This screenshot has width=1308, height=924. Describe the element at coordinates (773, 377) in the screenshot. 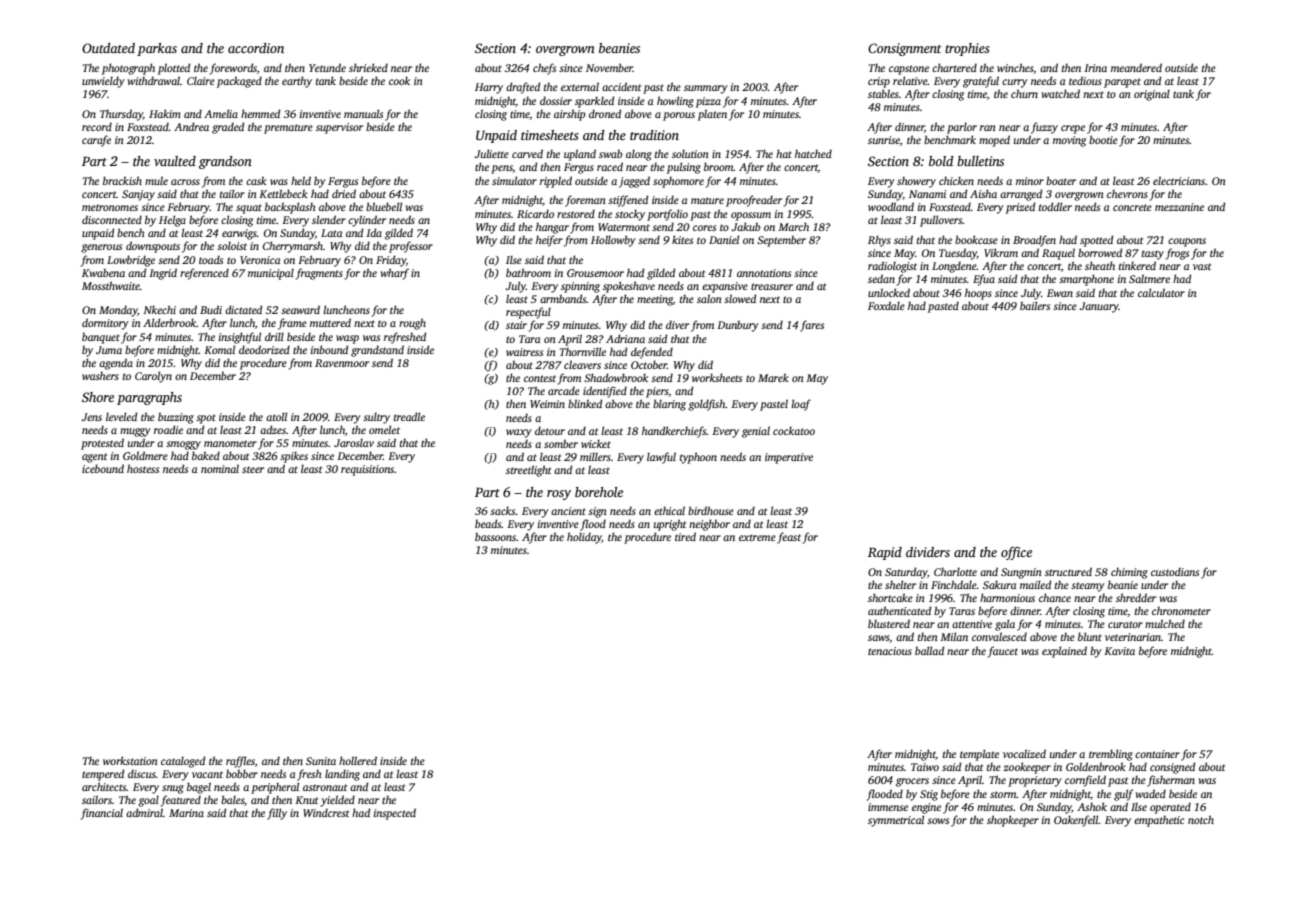

I see `Marek` at that location.
